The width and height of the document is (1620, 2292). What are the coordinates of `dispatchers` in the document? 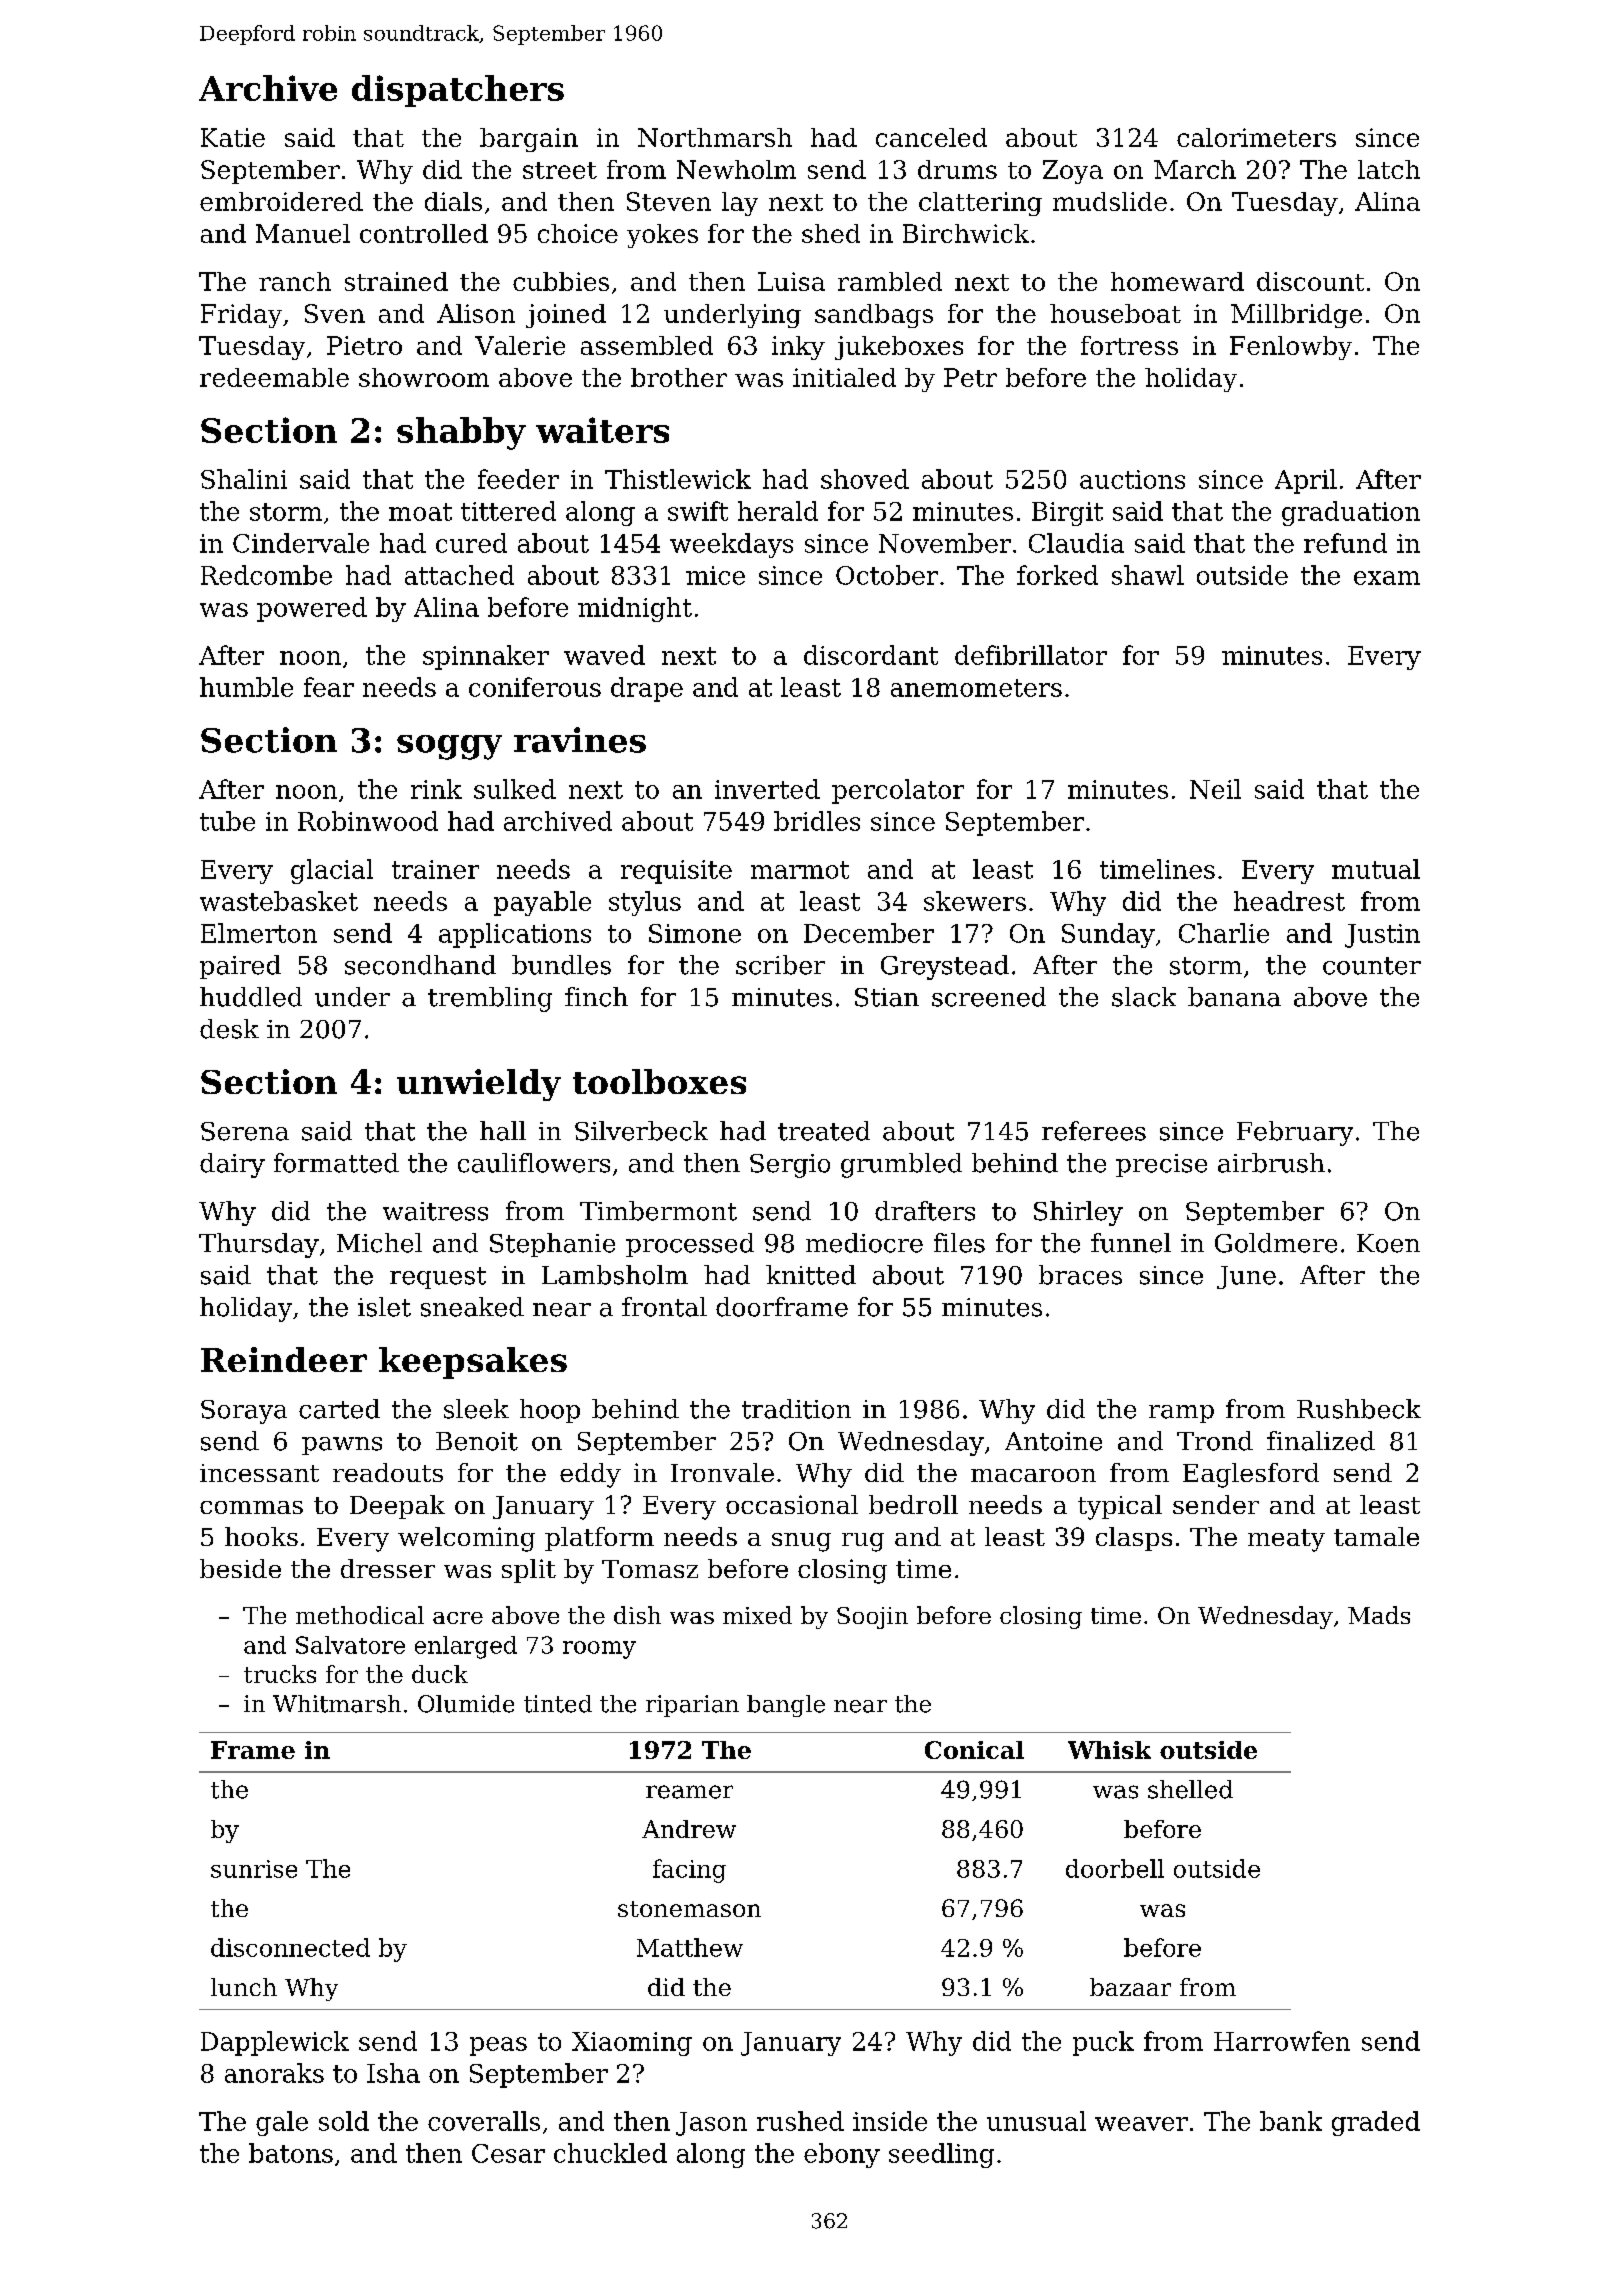 It's located at (458, 91).
